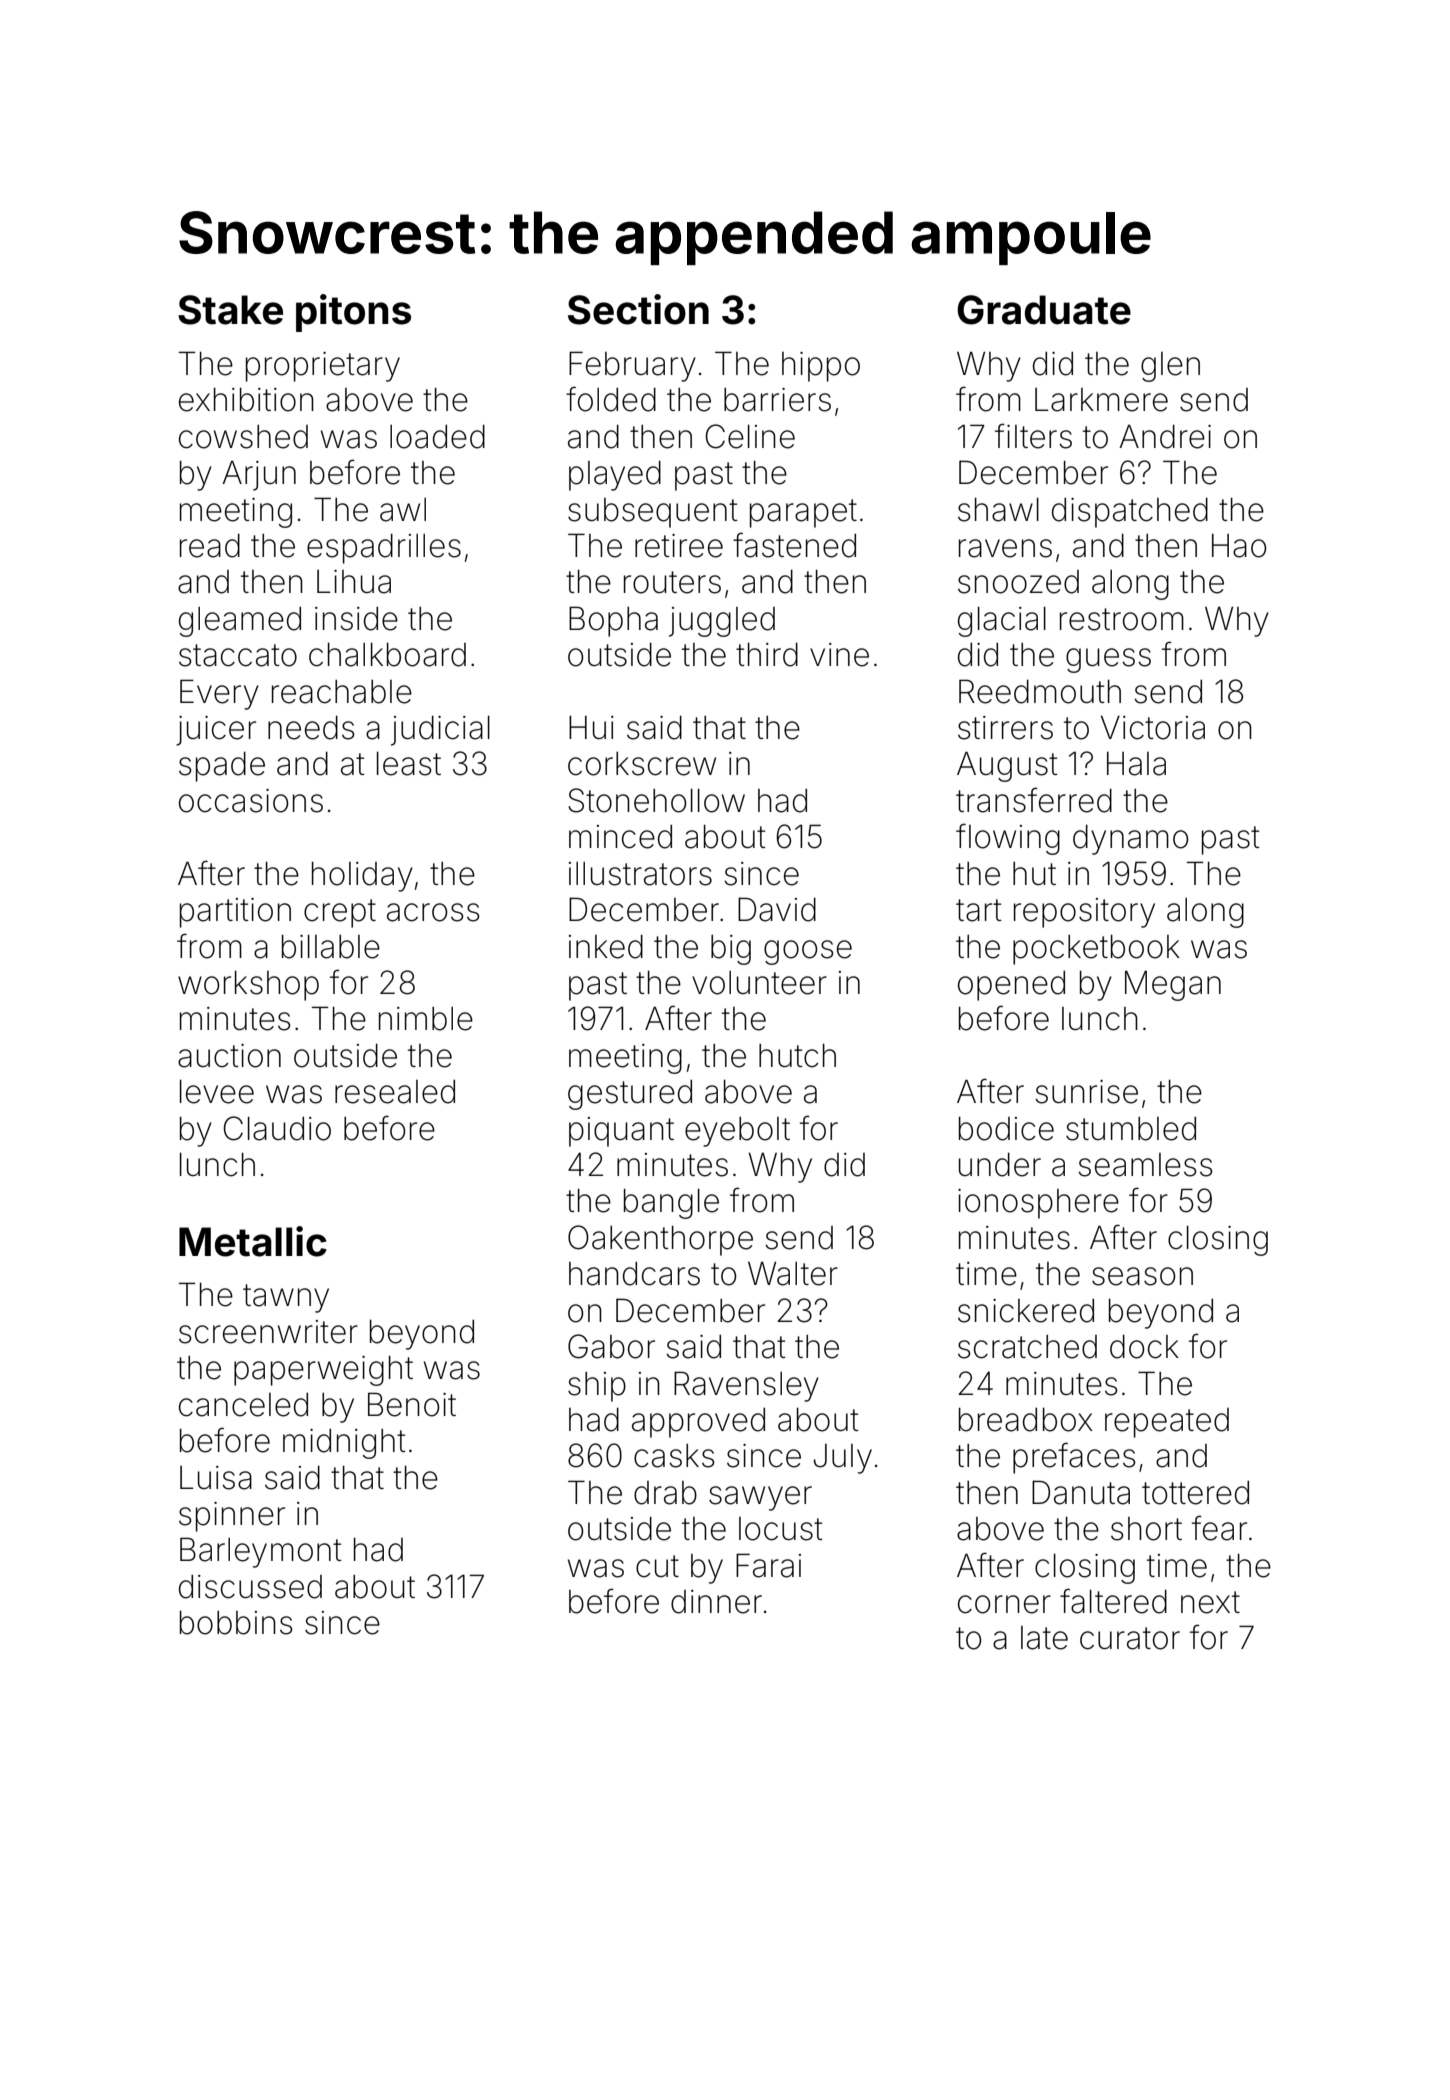 The height and width of the document is (2100, 1450). I want to click on bobbins, so click(236, 1623).
